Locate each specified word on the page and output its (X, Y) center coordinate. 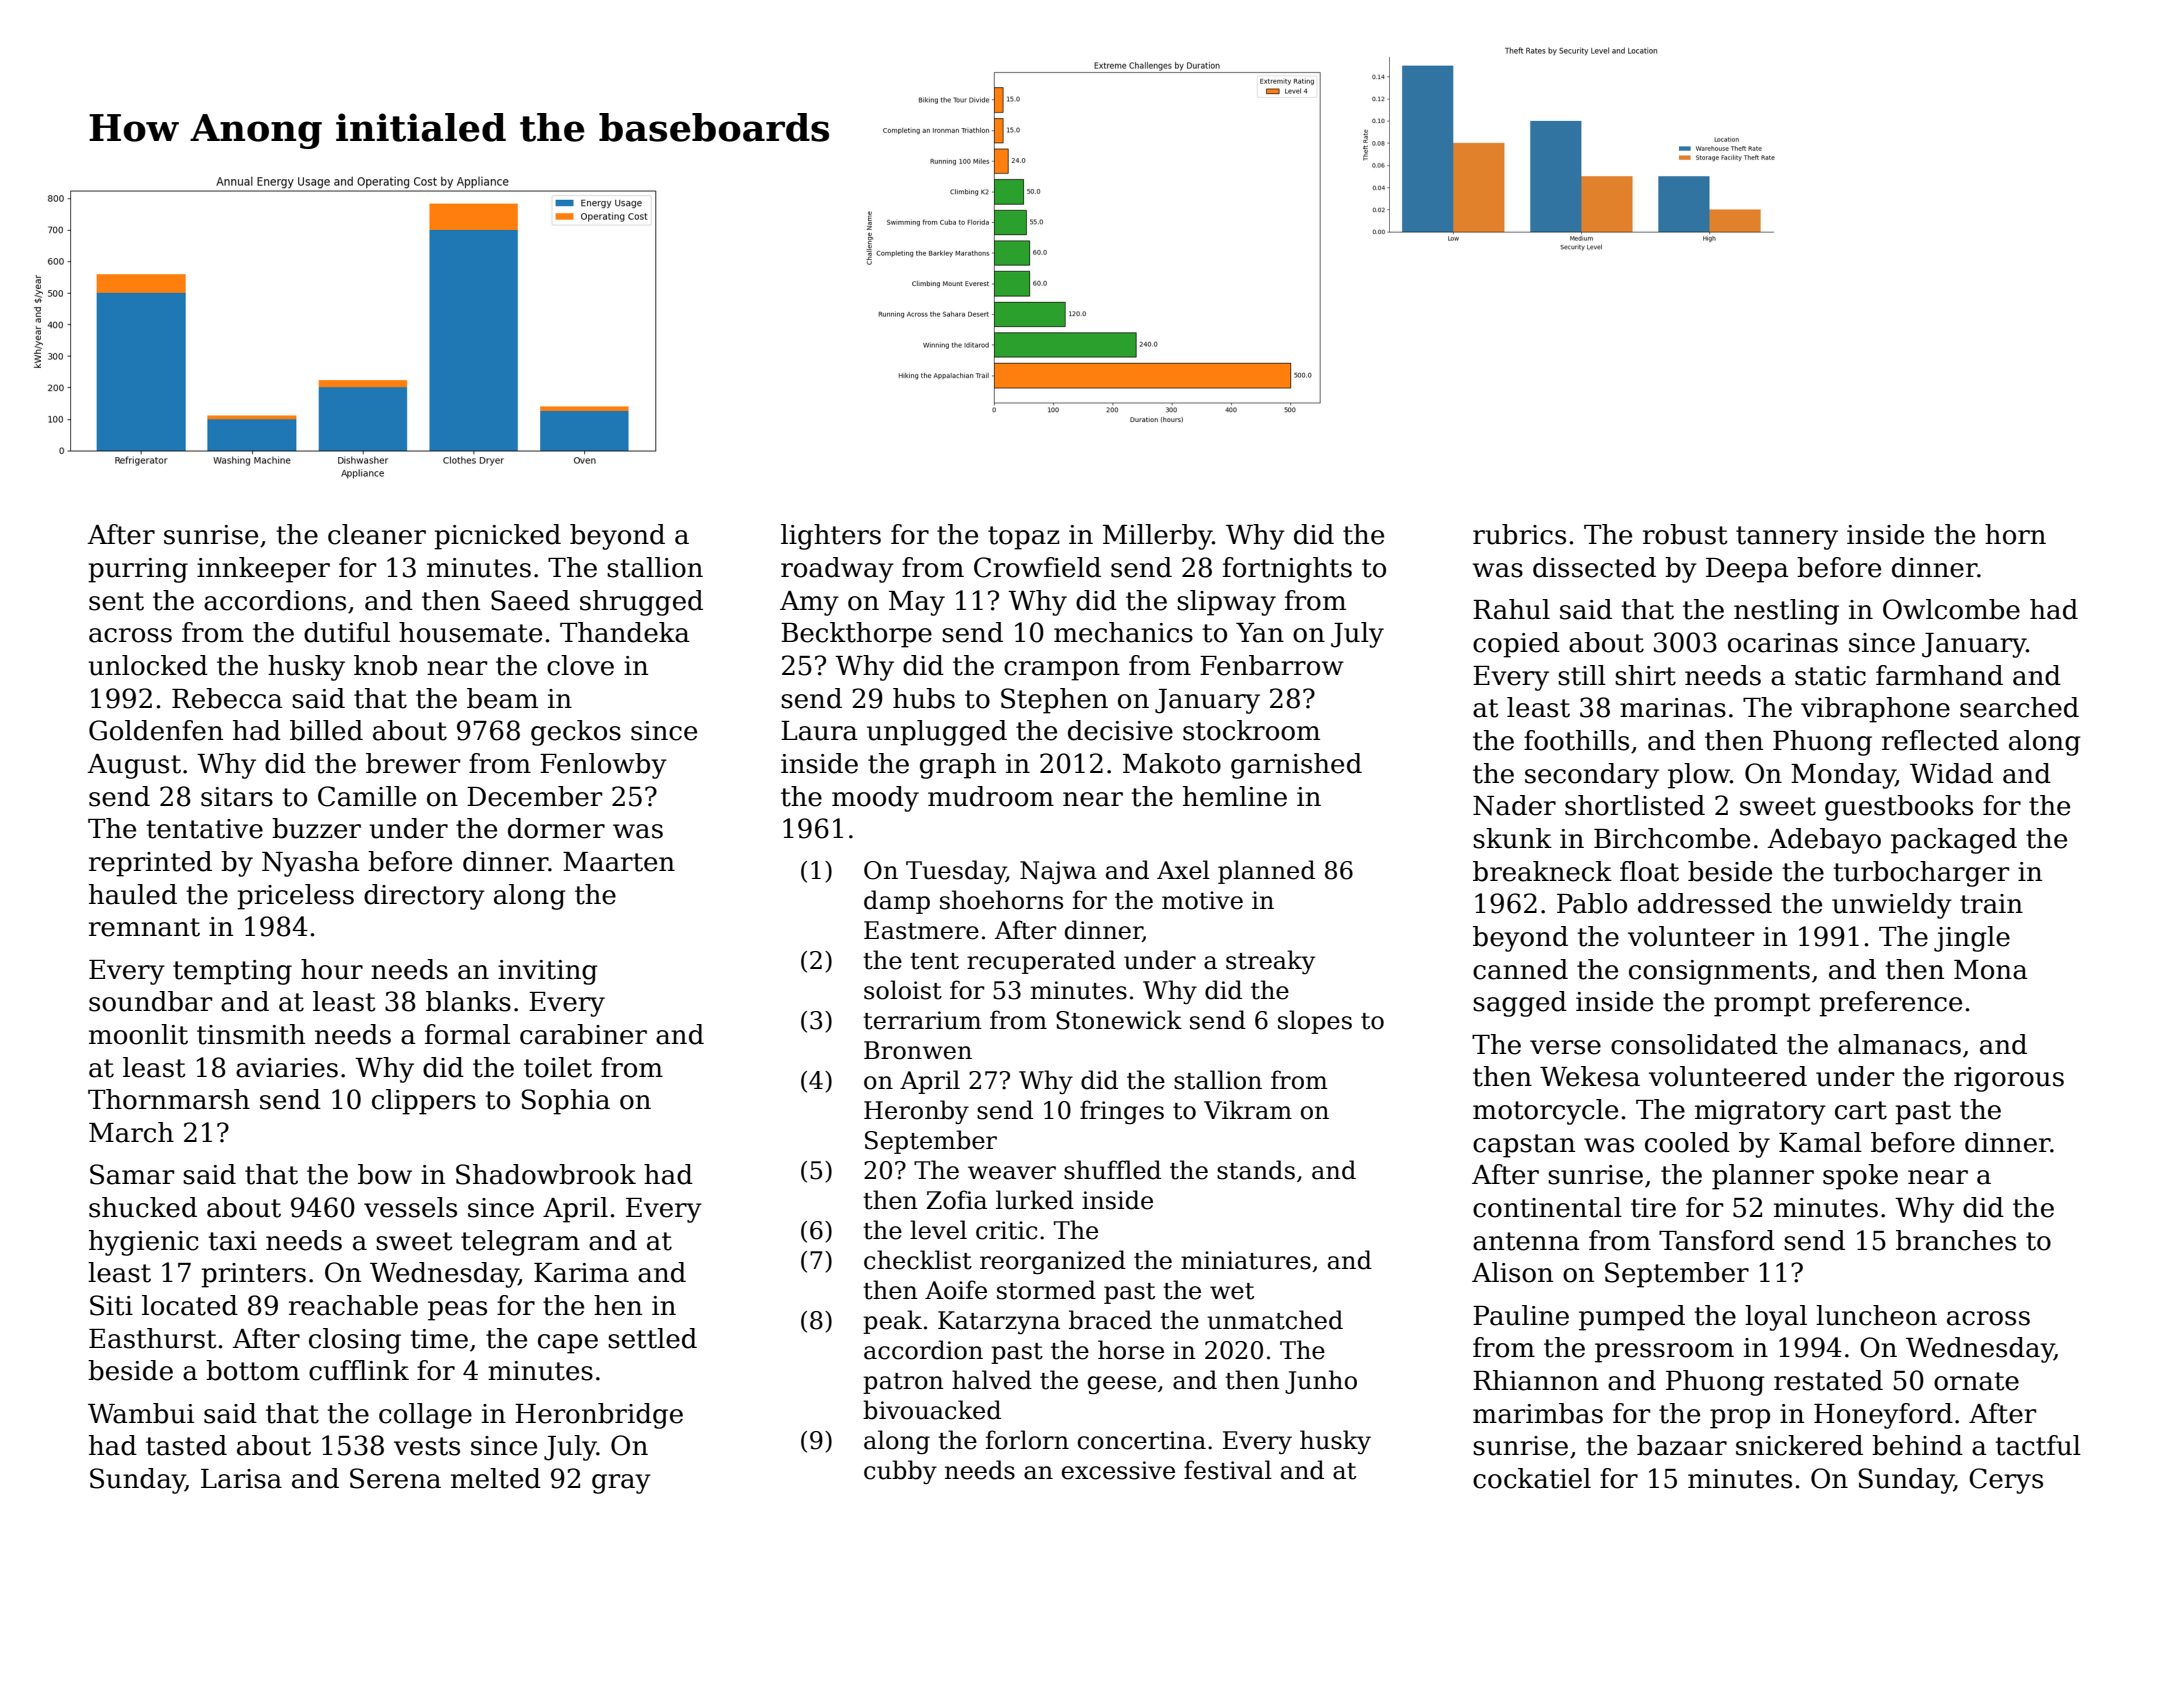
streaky (1270, 962)
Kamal (1820, 1142)
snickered (1799, 1445)
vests (427, 1446)
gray (621, 1484)
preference (1890, 1004)
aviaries (287, 1068)
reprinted (150, 864)
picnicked (497, 537)
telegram (520, 1243)
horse (1131, 1350)
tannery (1787, 538)
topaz (1023, 538)
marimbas (1538, 1413)
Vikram (1248, 1110)
